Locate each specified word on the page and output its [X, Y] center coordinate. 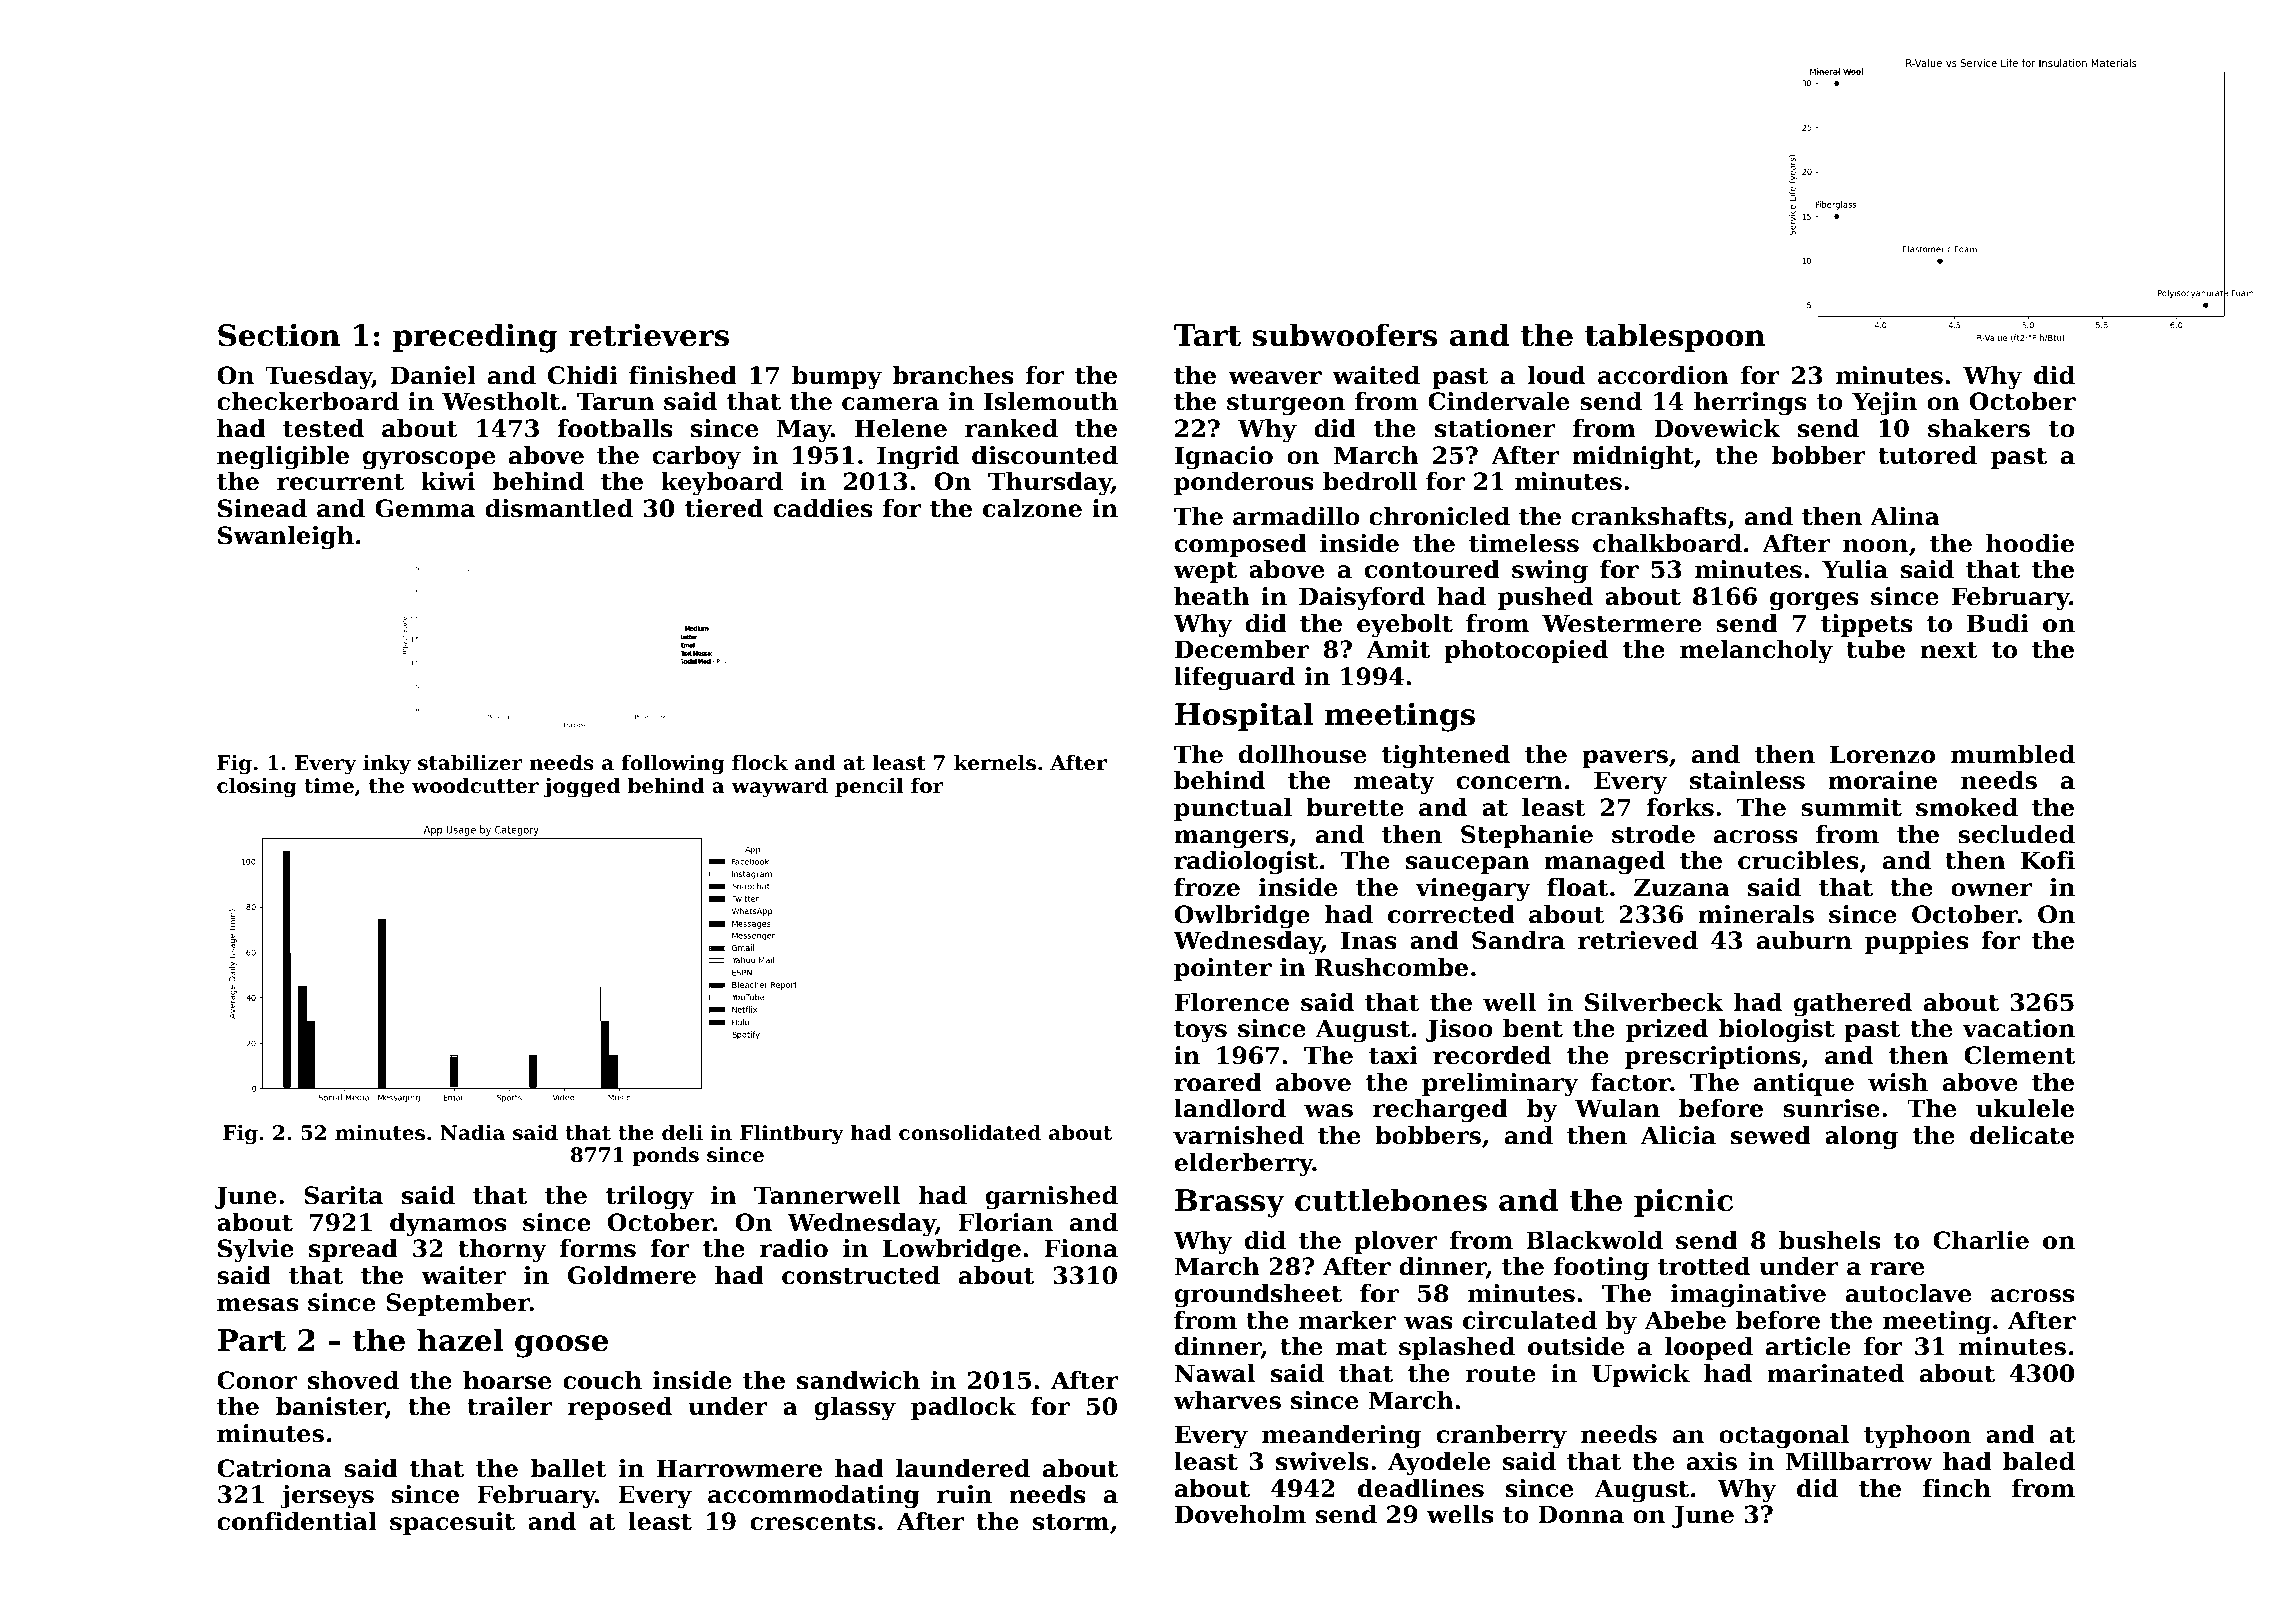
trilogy [650, 1198]
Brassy [1230, 1203]
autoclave [1908, 1293]
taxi [1393, 1055]
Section [279, 335]
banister [330, 1406]
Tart [1207, 335]
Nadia [472, 1133]
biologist [1777, 1031]
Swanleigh [286, 538]
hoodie [2030, 543]
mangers [1231, 839]
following [673, 765]
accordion [1663, 375]
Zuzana [1682, 887]
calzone [1032, 508]
